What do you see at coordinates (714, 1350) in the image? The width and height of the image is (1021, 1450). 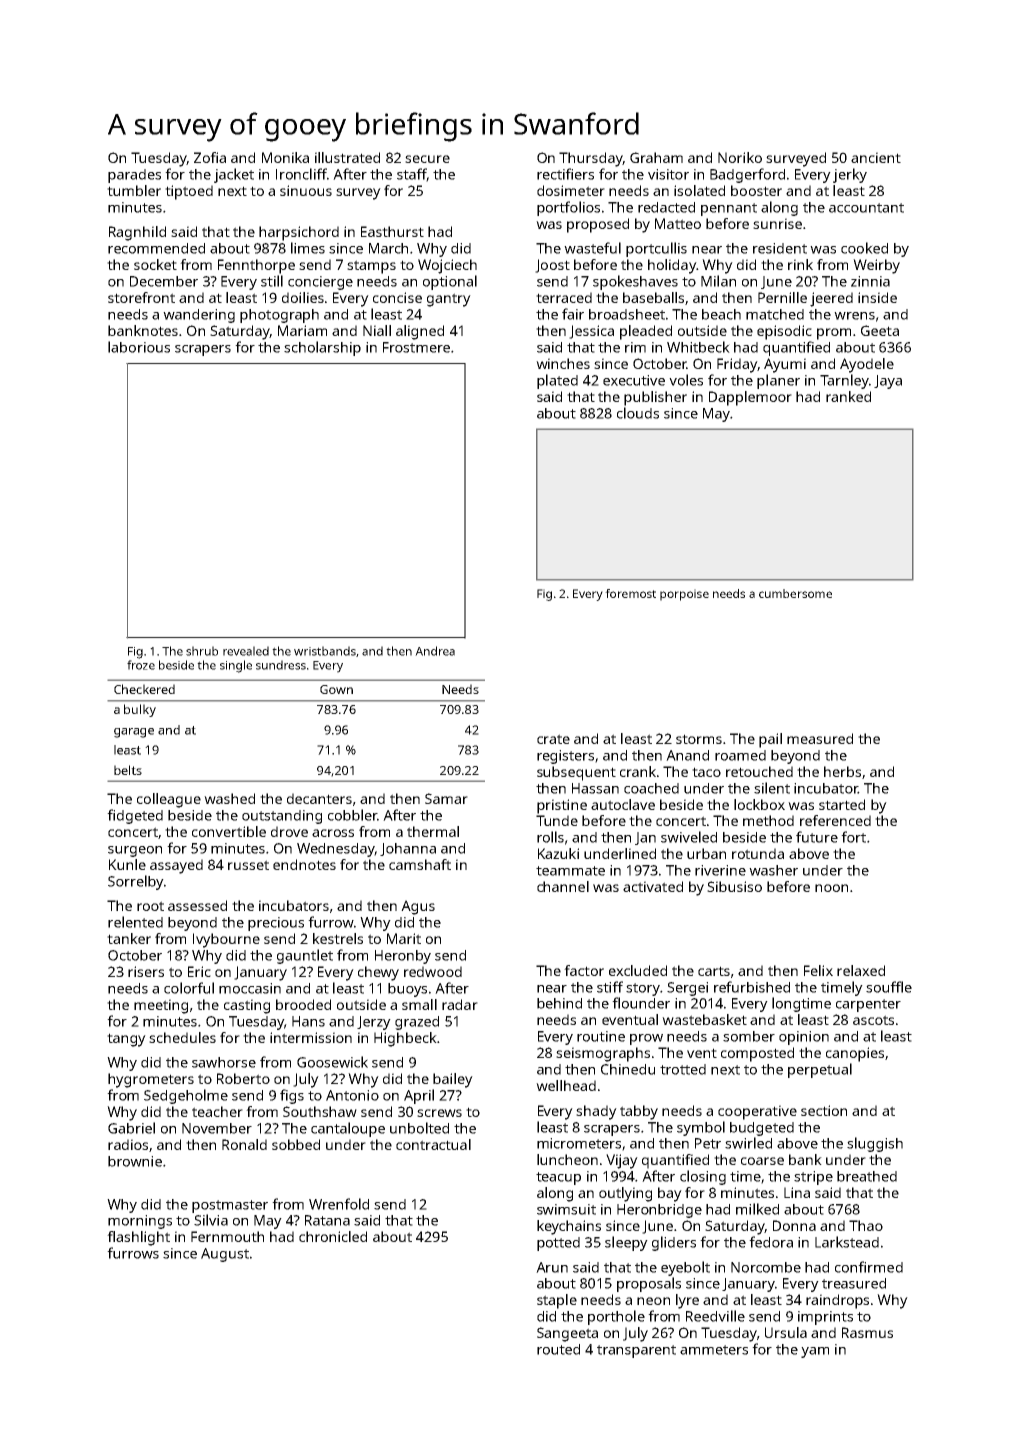 I see `ammeters` at bounding box center [714, 1350].
